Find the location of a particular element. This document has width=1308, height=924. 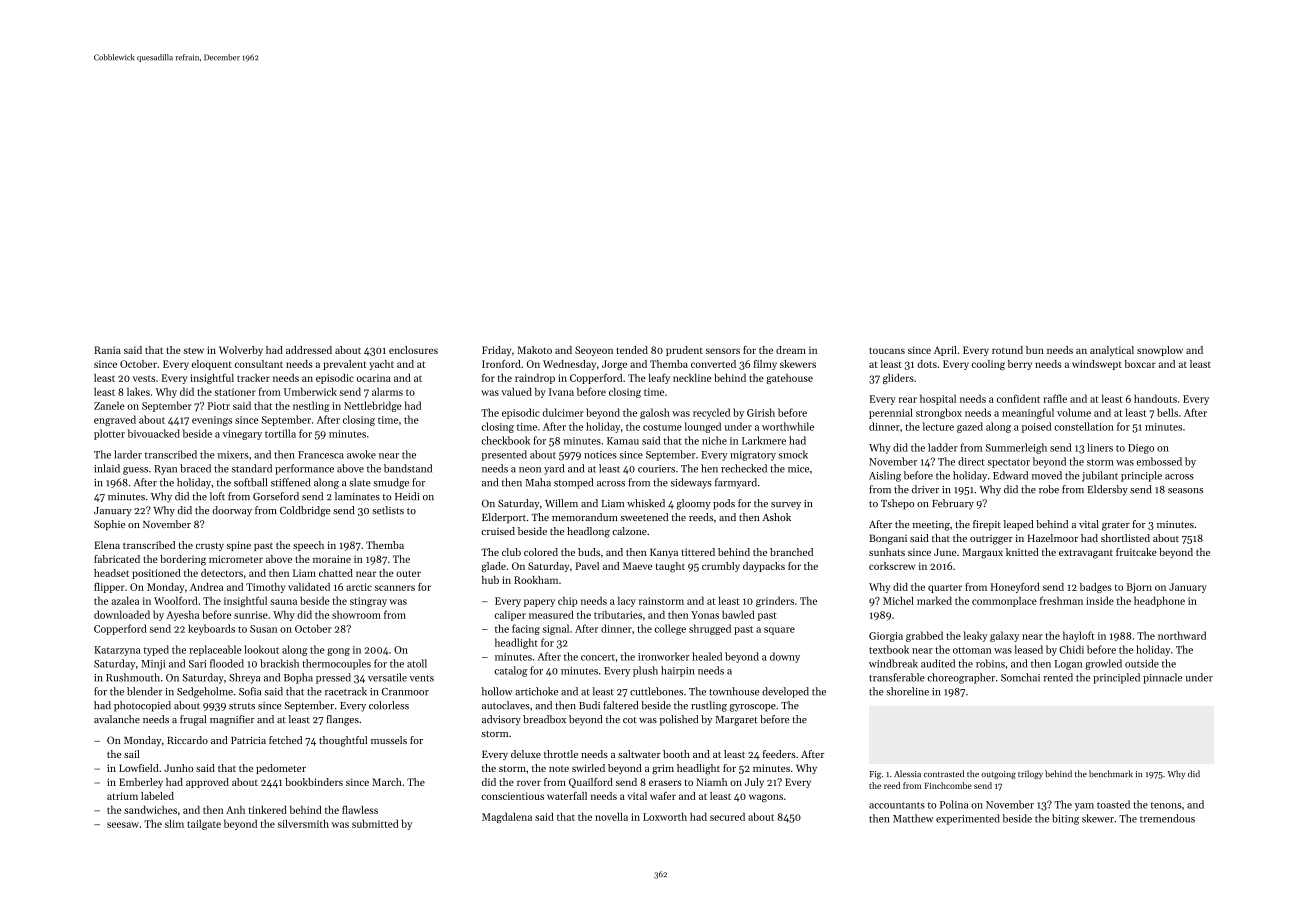

headphone is located at coordinates (1159, 601).
